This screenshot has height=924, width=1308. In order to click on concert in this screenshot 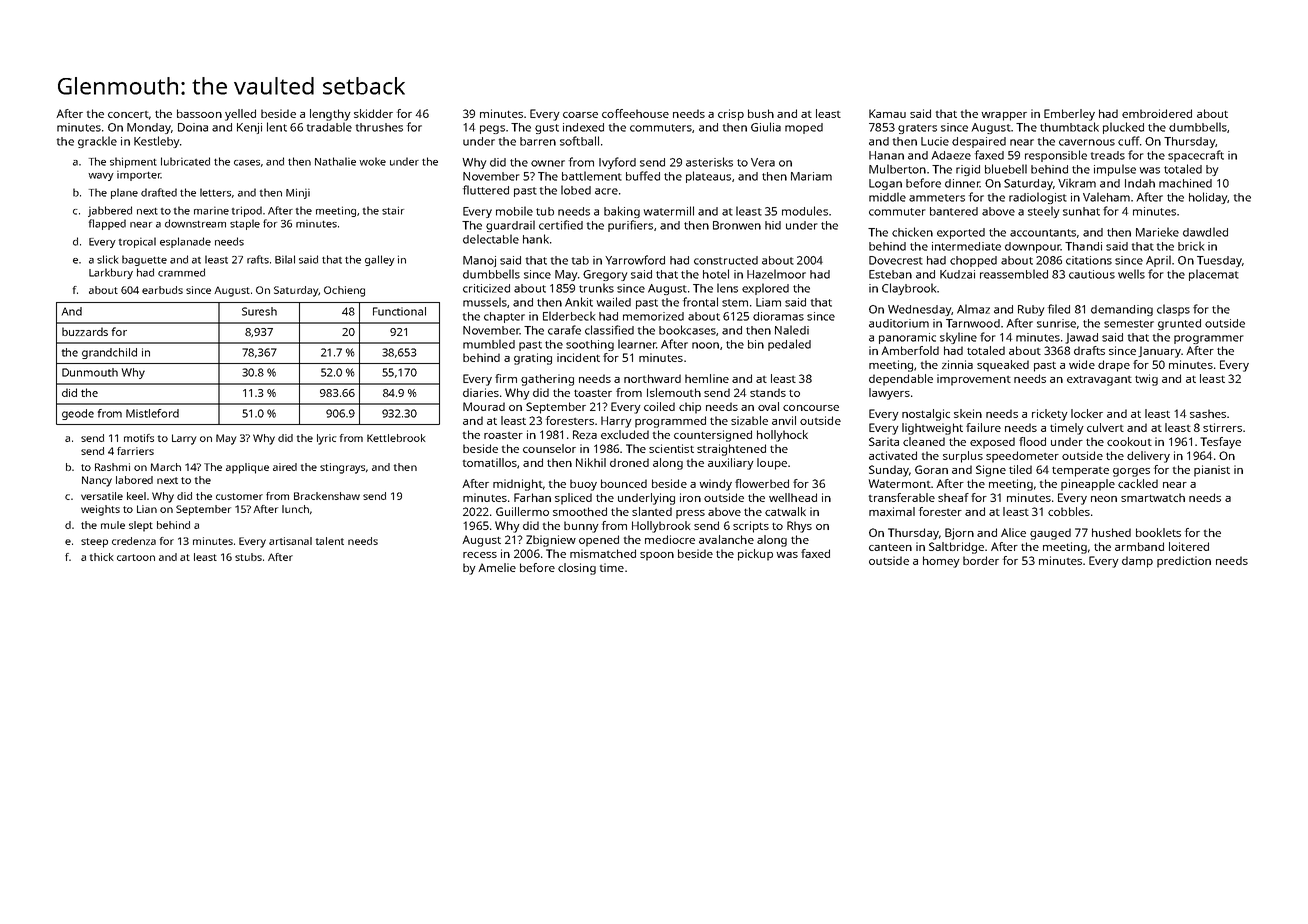, I will do `click(128, 114)`.
